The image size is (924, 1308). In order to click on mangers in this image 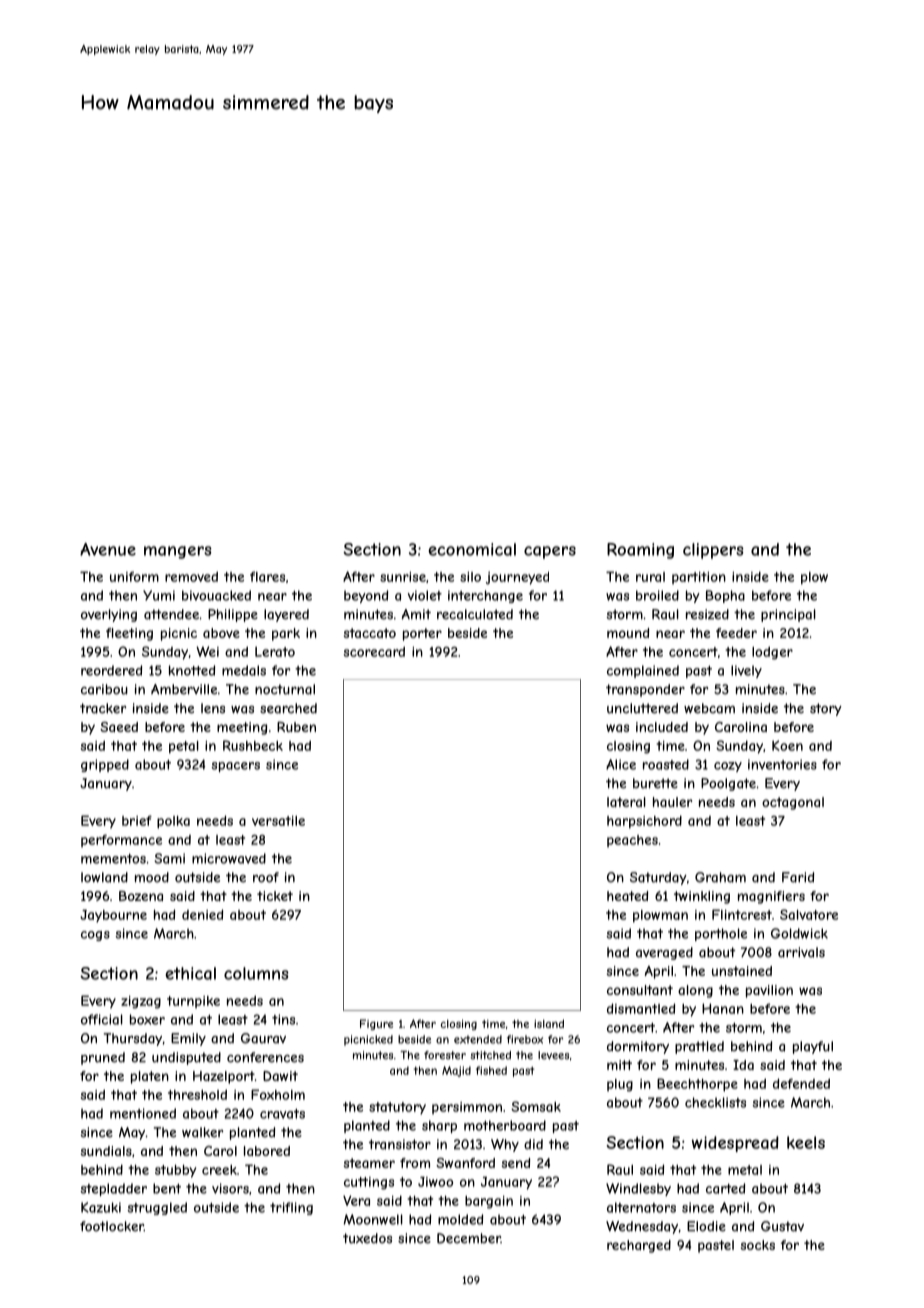, I will do `click(178, 552)`.
